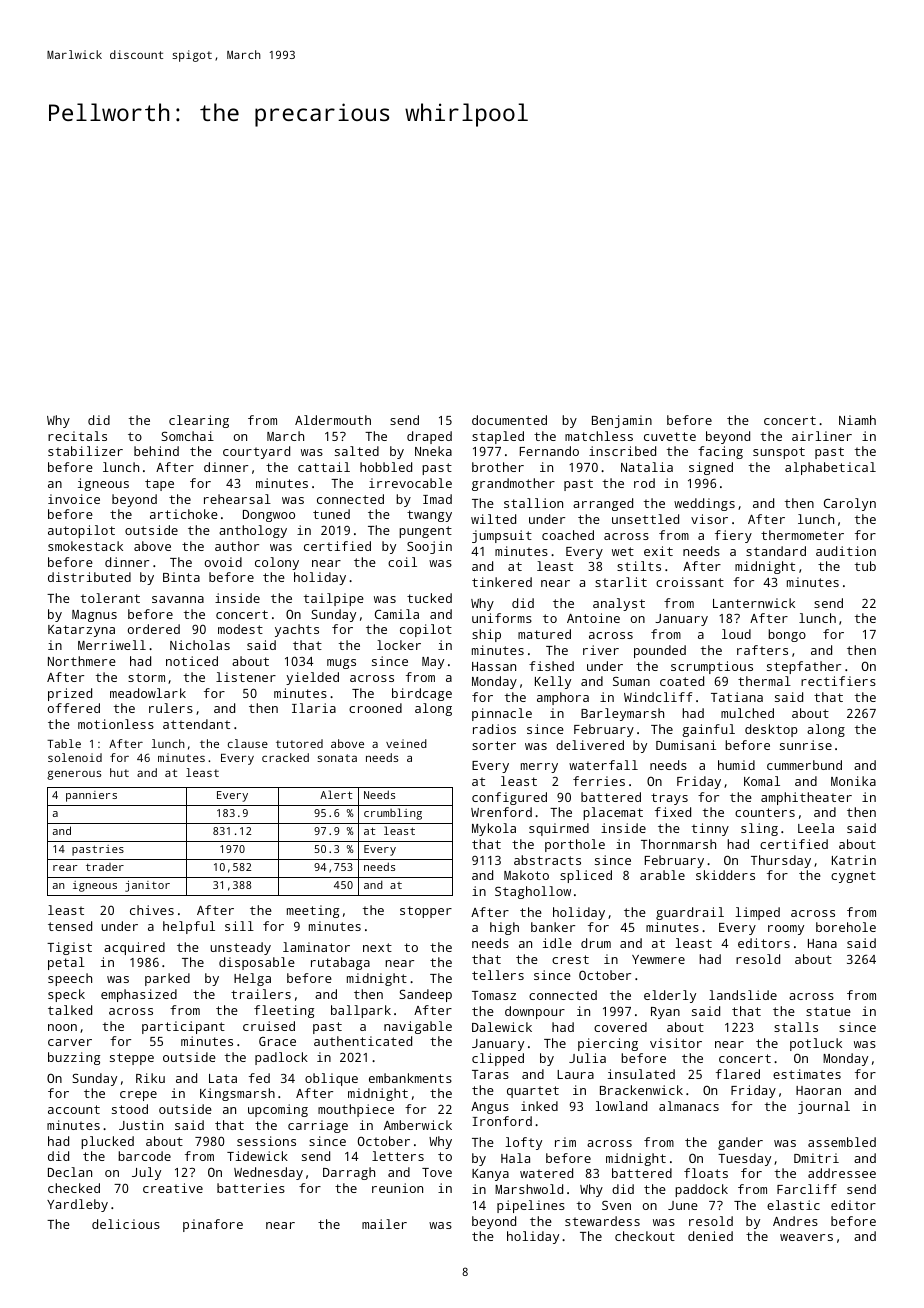 The image size is (924, 1308). I want to click on cygnet, so click(853, 877).
